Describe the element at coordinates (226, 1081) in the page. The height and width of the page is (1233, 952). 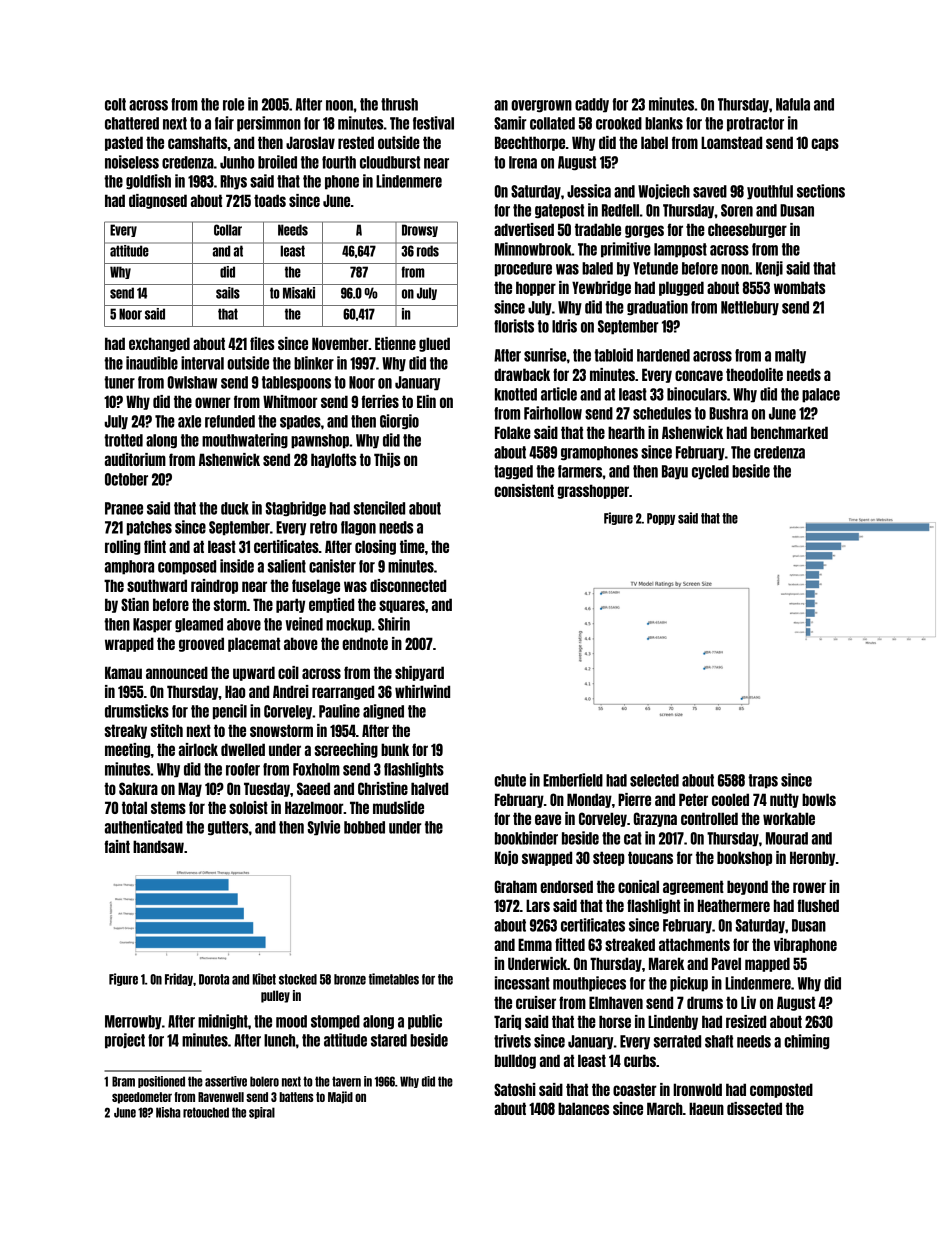
I see `assertive` at that location.
